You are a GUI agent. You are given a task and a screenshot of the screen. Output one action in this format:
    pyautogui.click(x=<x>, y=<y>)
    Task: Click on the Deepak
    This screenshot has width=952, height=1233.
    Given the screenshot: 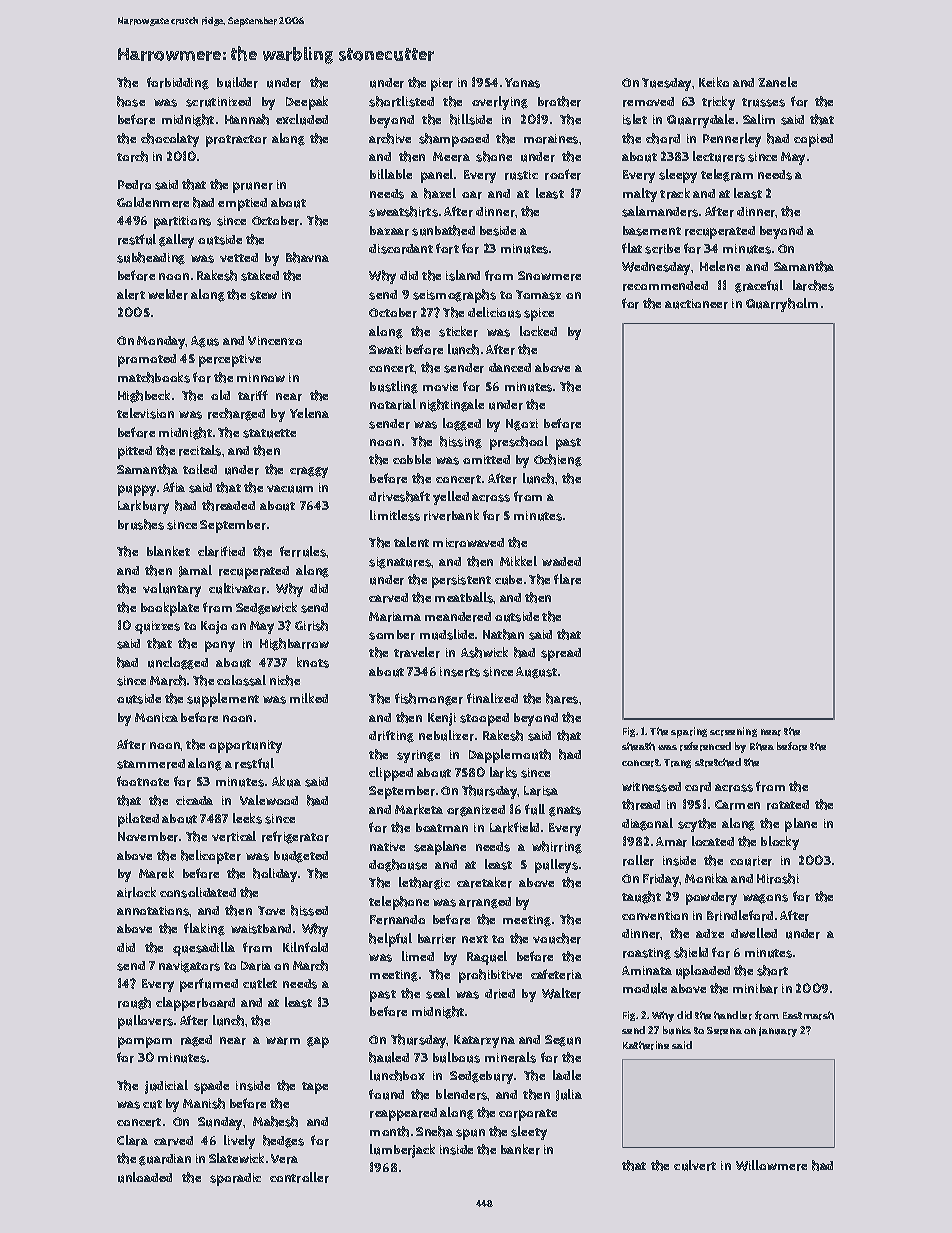 What is the action you would take?
    pyautogui.click(x=307, y=103)
